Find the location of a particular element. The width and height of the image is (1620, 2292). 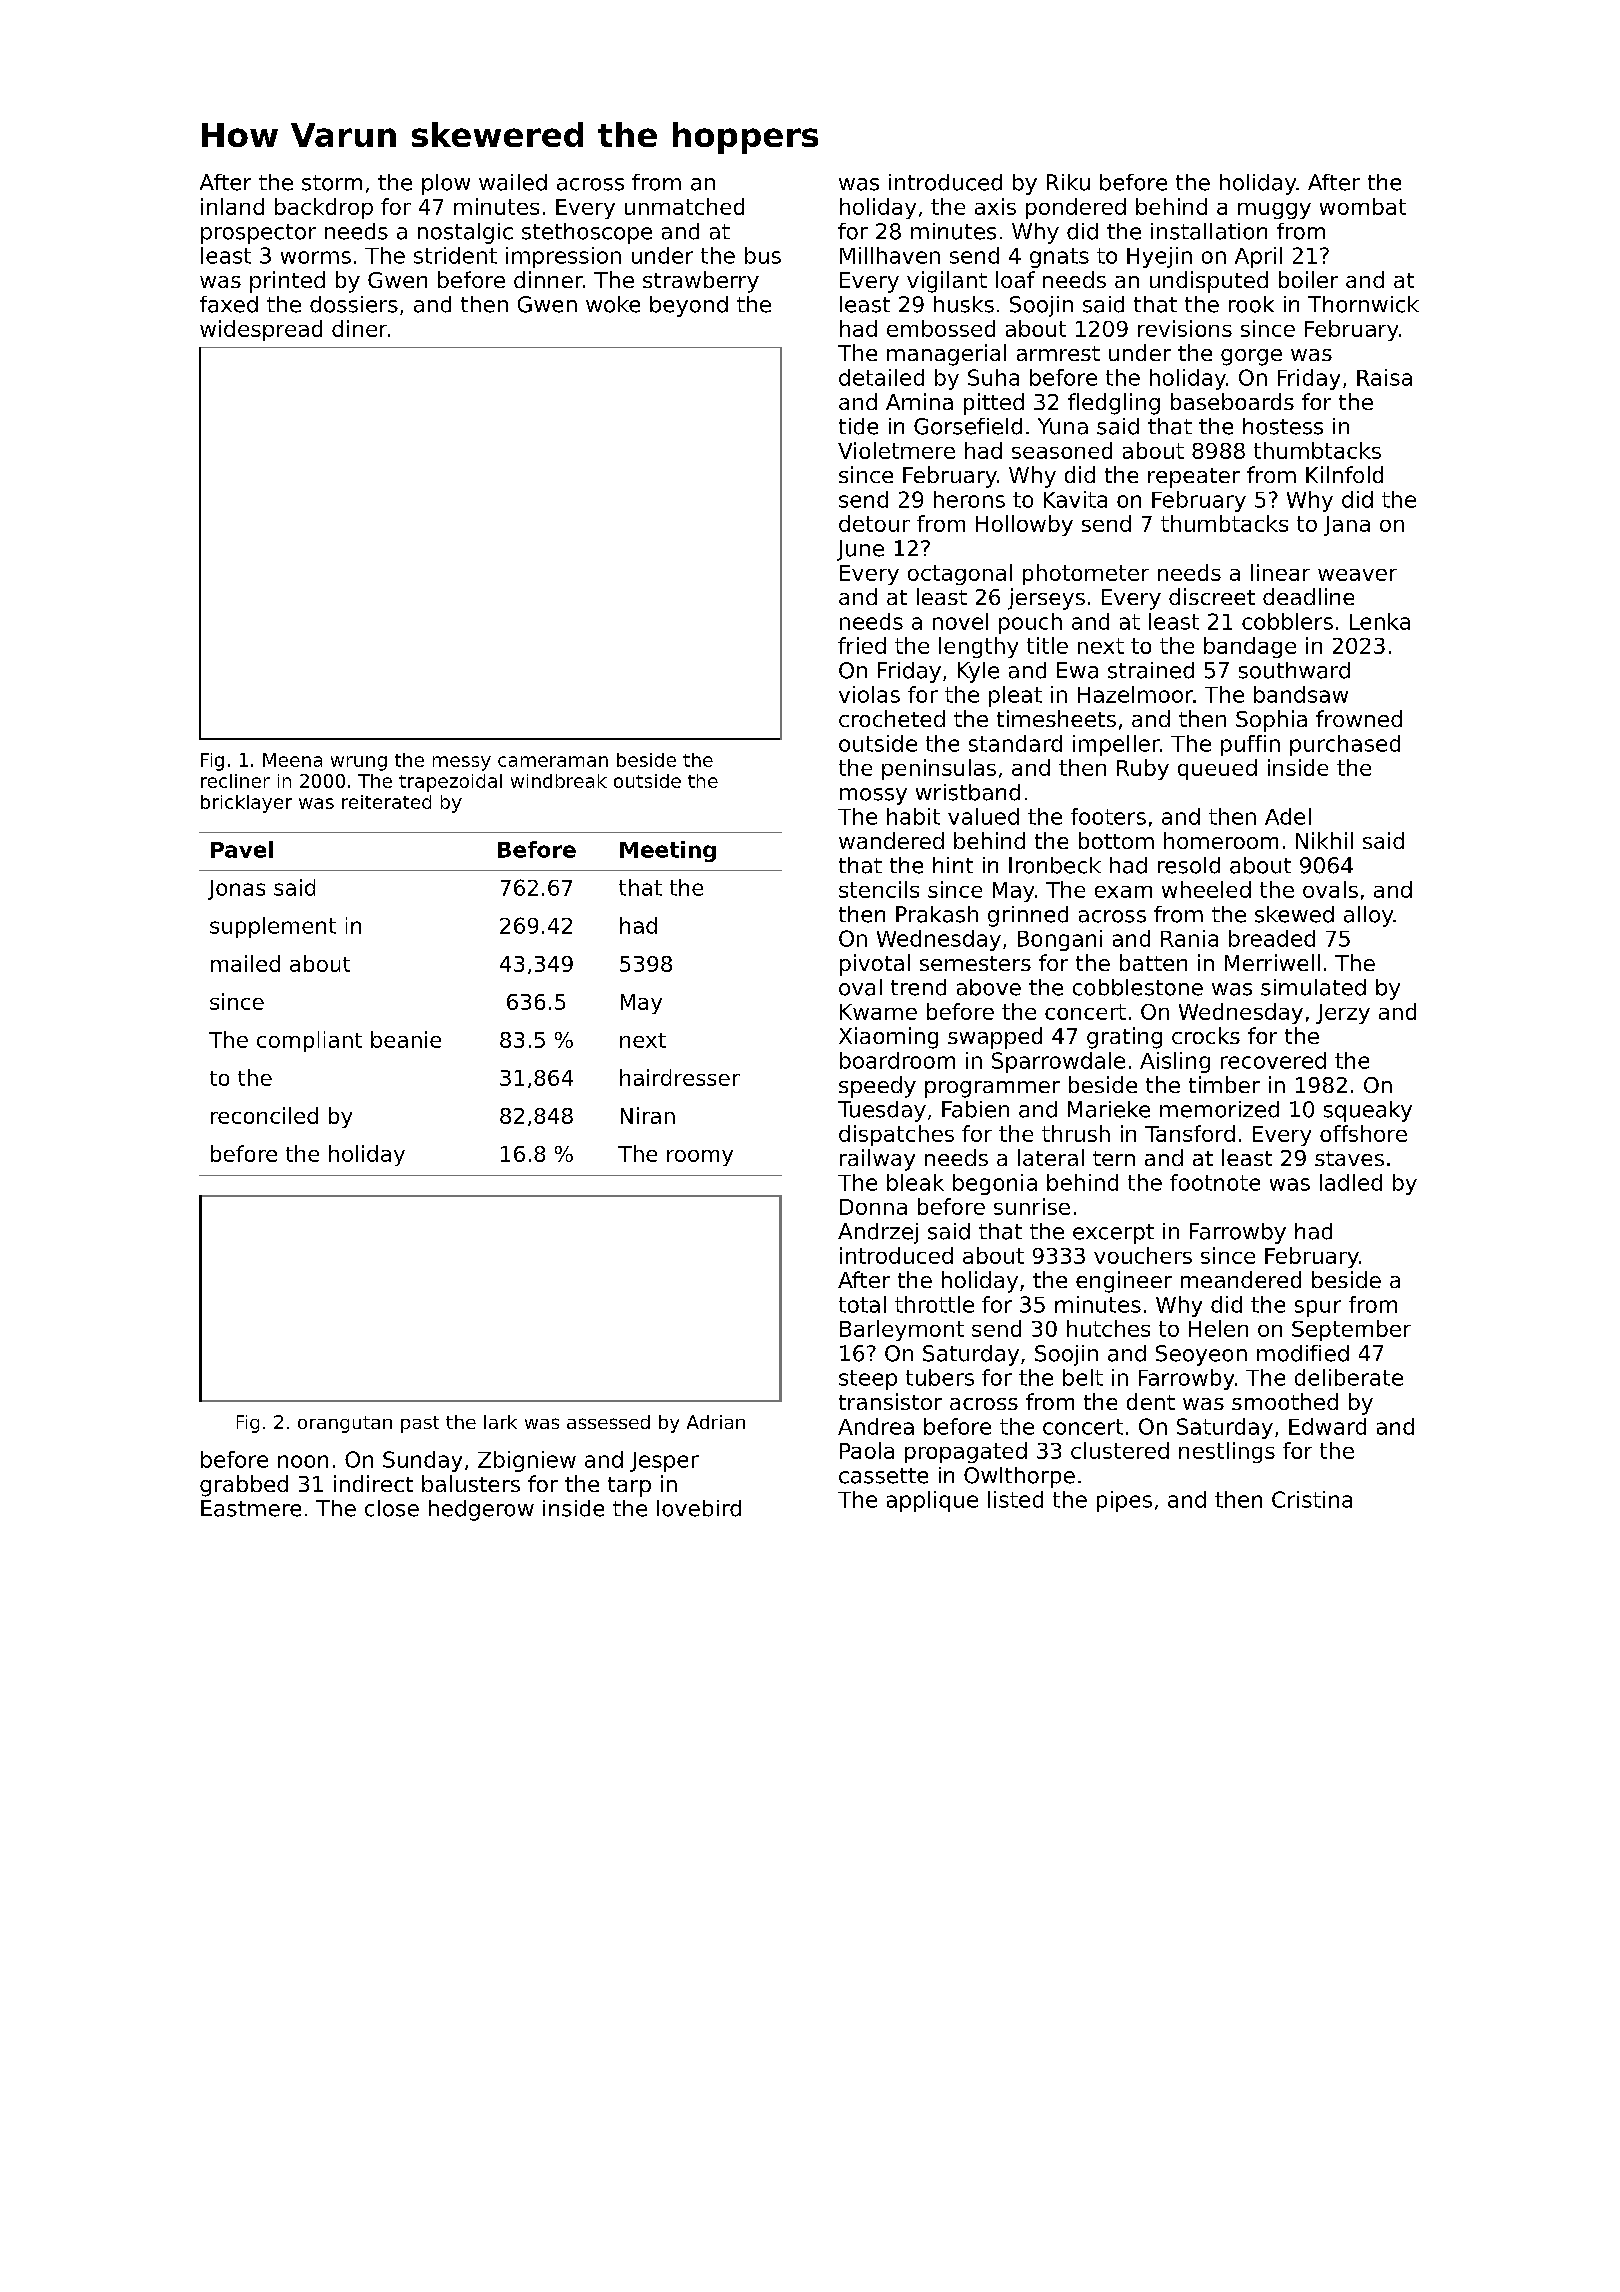

Meeting is located at coordinates (668, 851).
